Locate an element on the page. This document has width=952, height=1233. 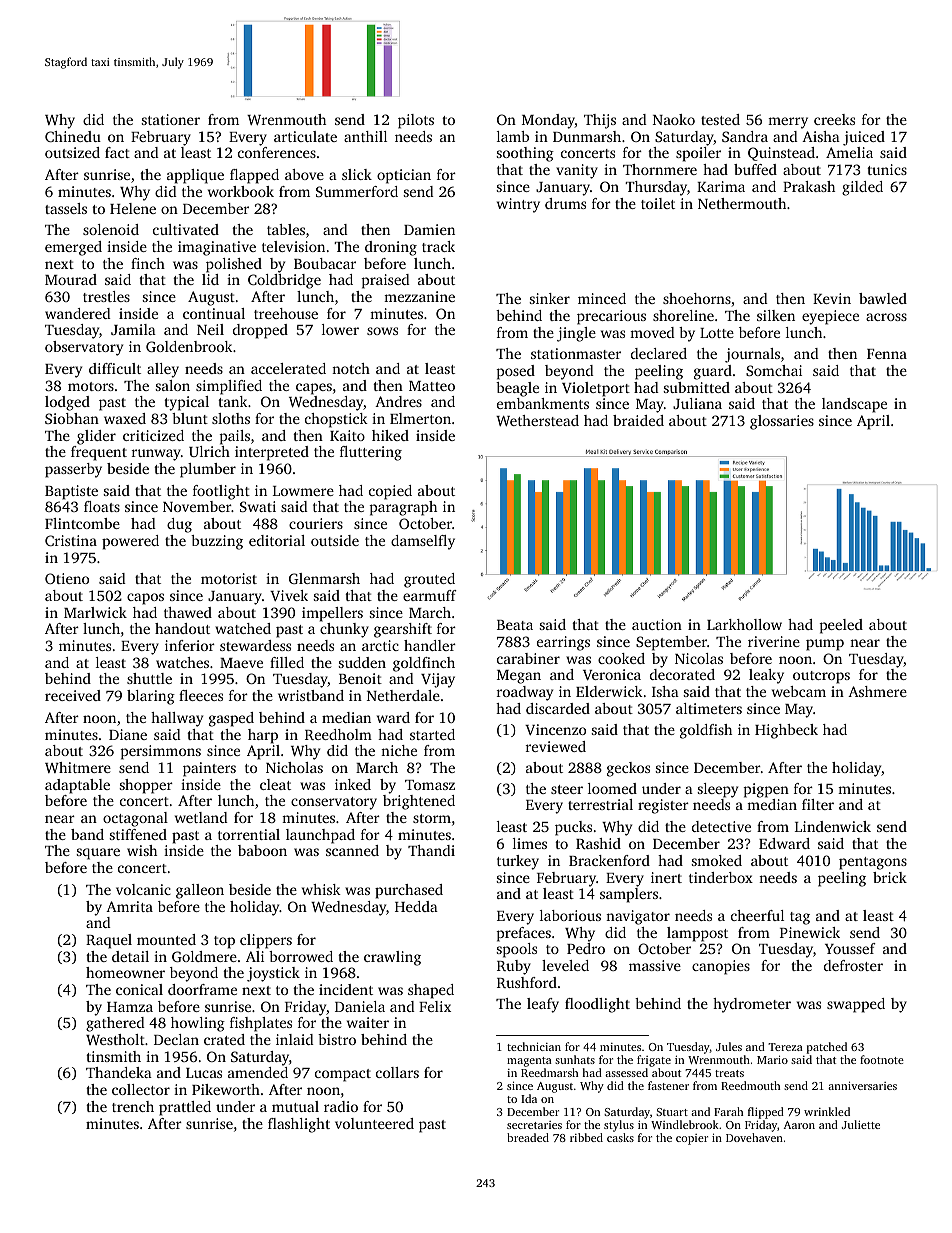
hydrometer is located at coordinates (752, 1005).
